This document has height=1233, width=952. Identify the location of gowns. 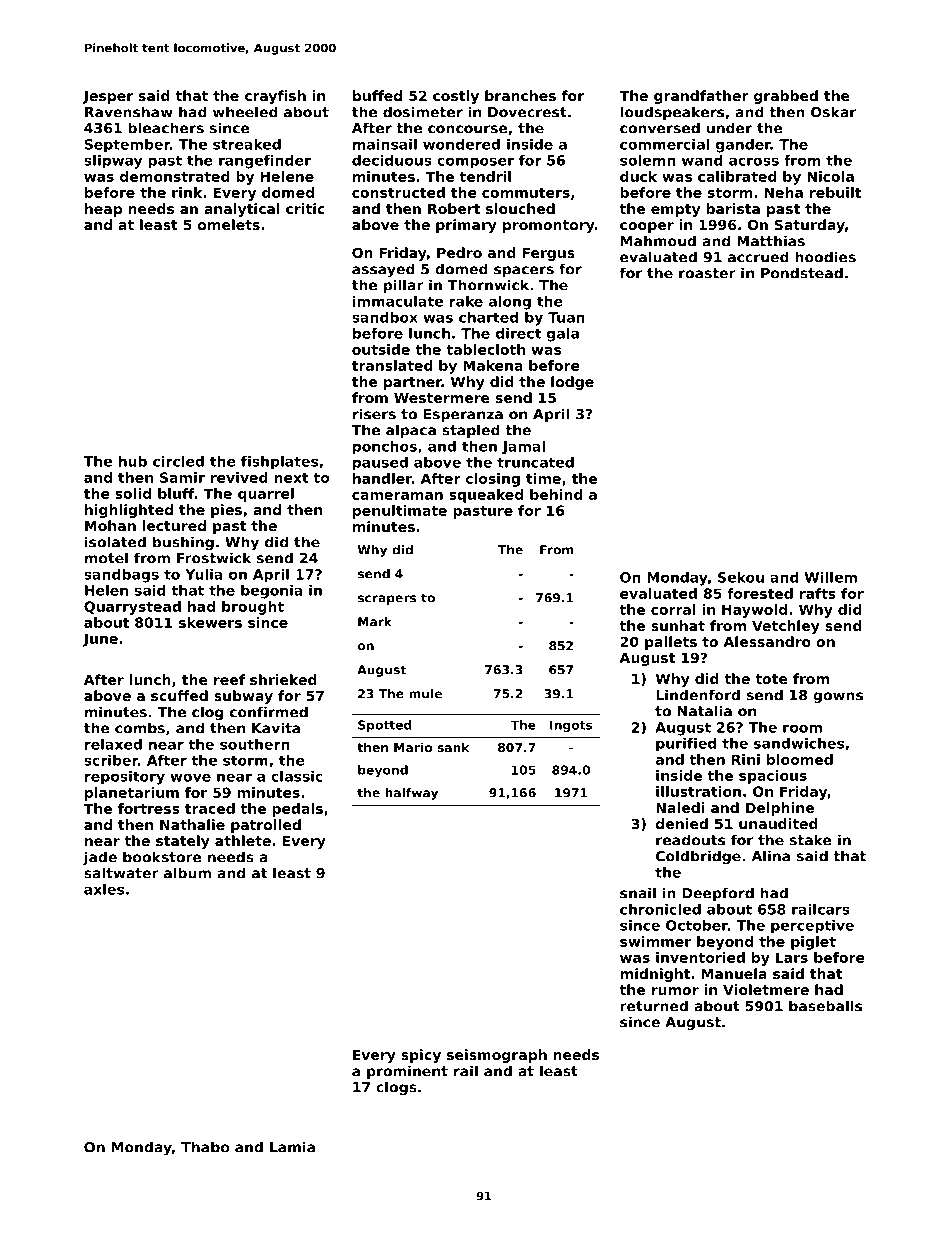
(838, 698).
